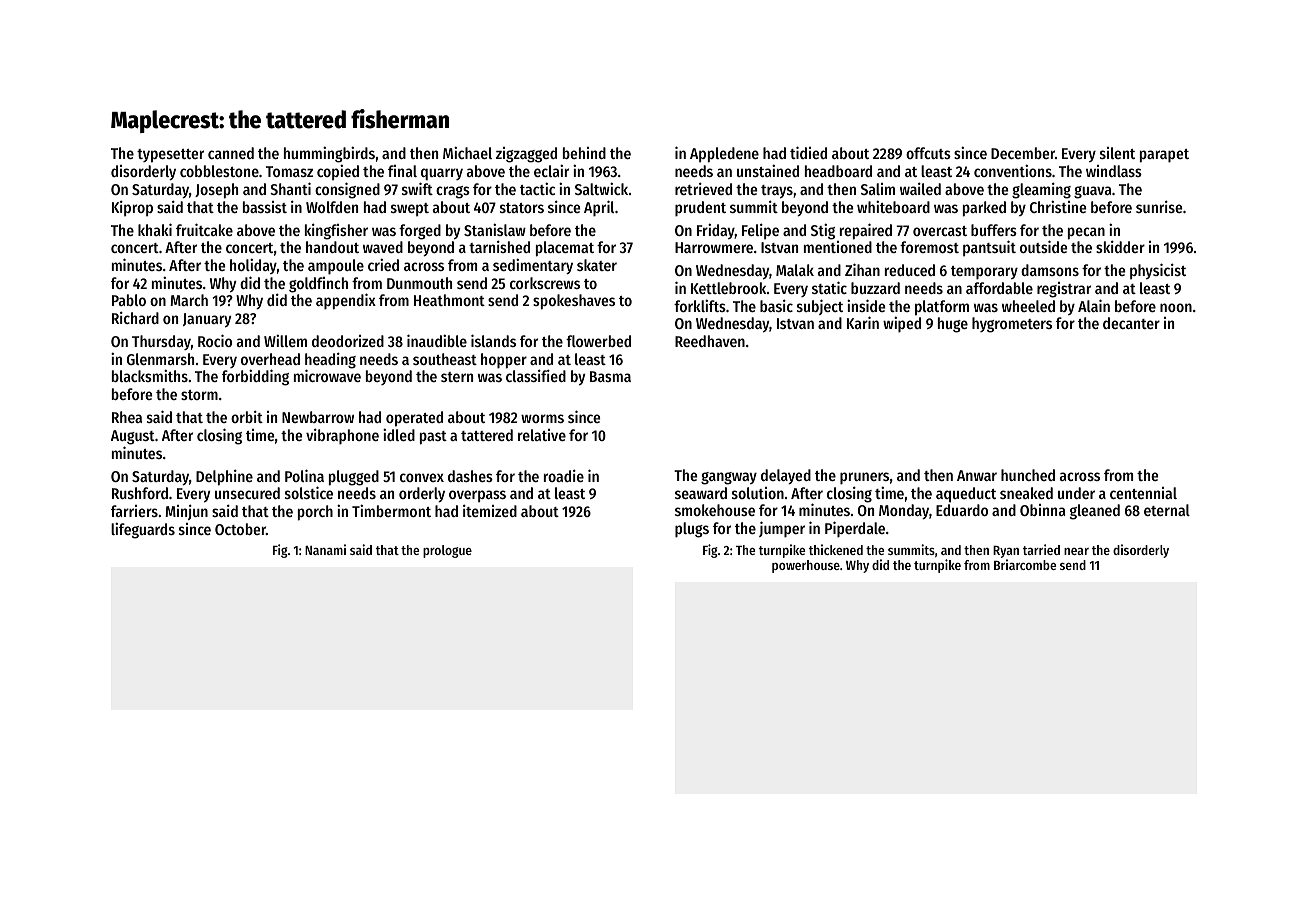  I want to click on wheeled, so click(1028, 306).
